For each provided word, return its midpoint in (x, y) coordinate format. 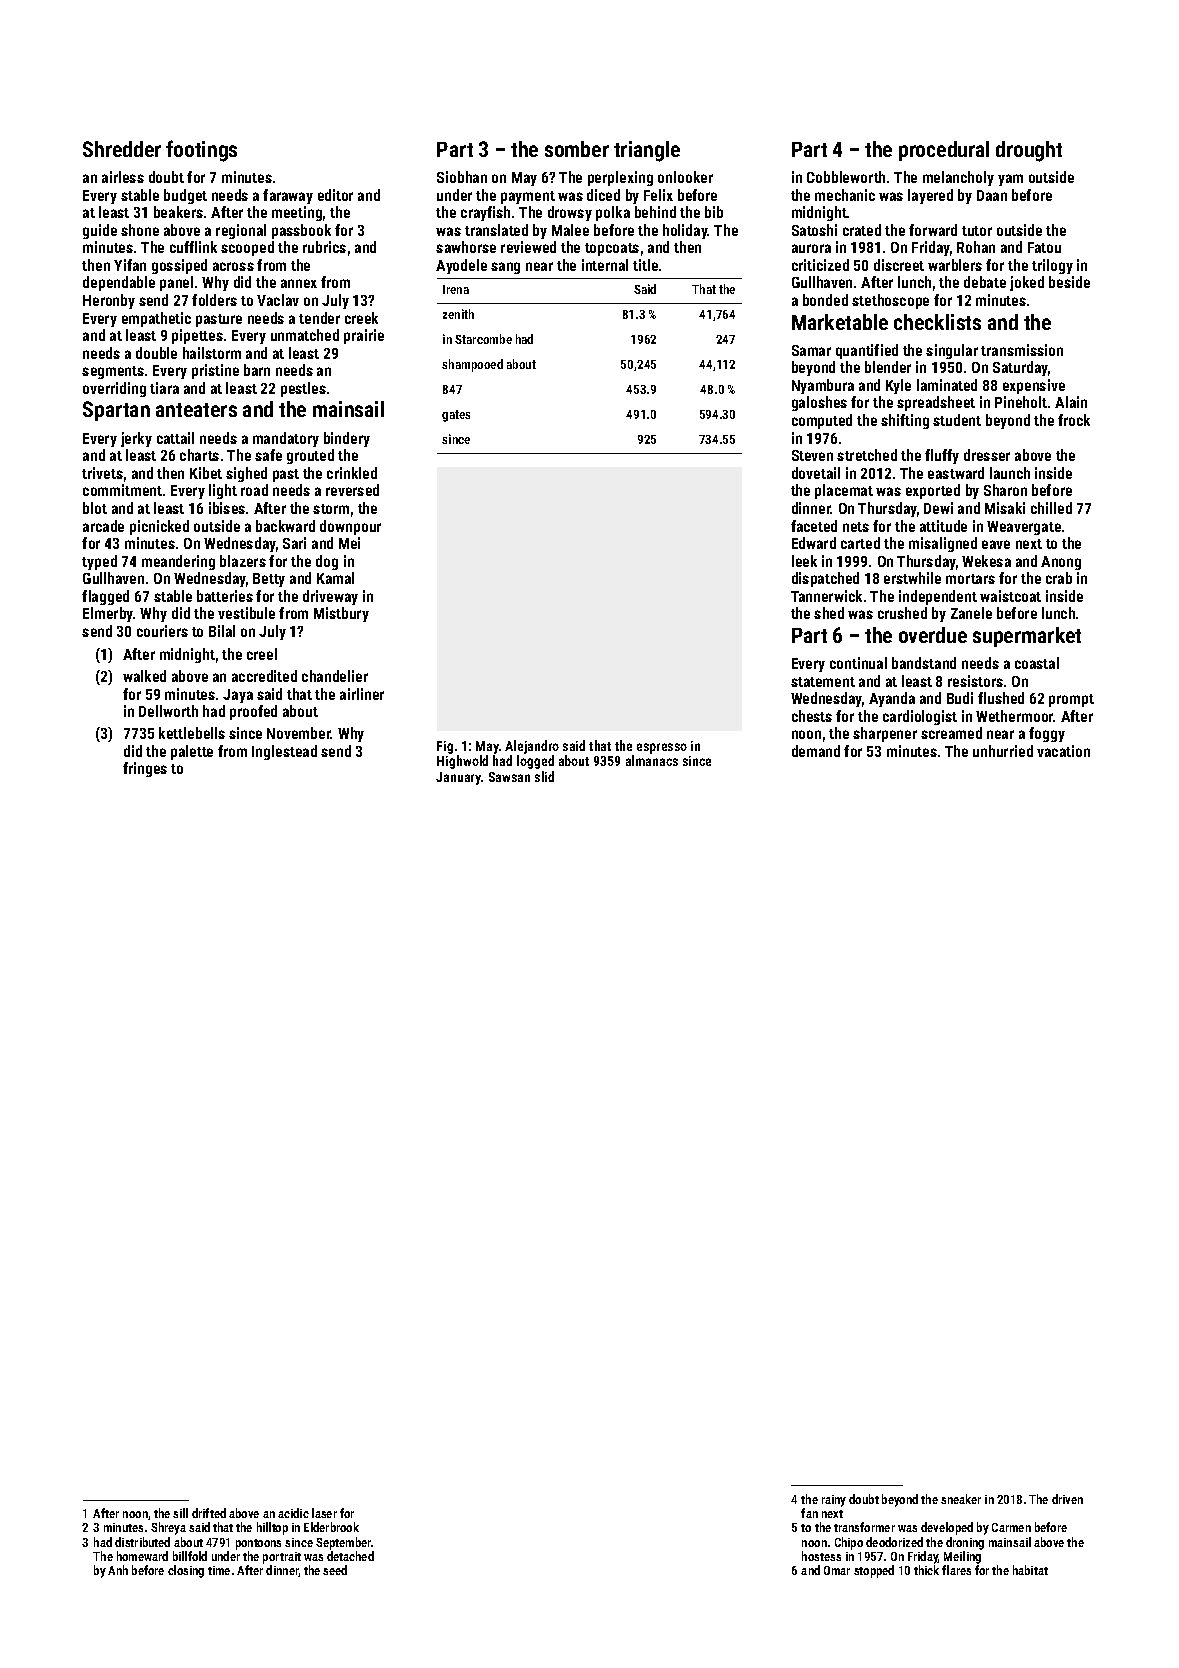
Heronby (109, 301)
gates (456, 416)
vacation (1063, 751)
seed (335, 1570)
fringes (145, 769)
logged (535, 762)
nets (856, 527)
